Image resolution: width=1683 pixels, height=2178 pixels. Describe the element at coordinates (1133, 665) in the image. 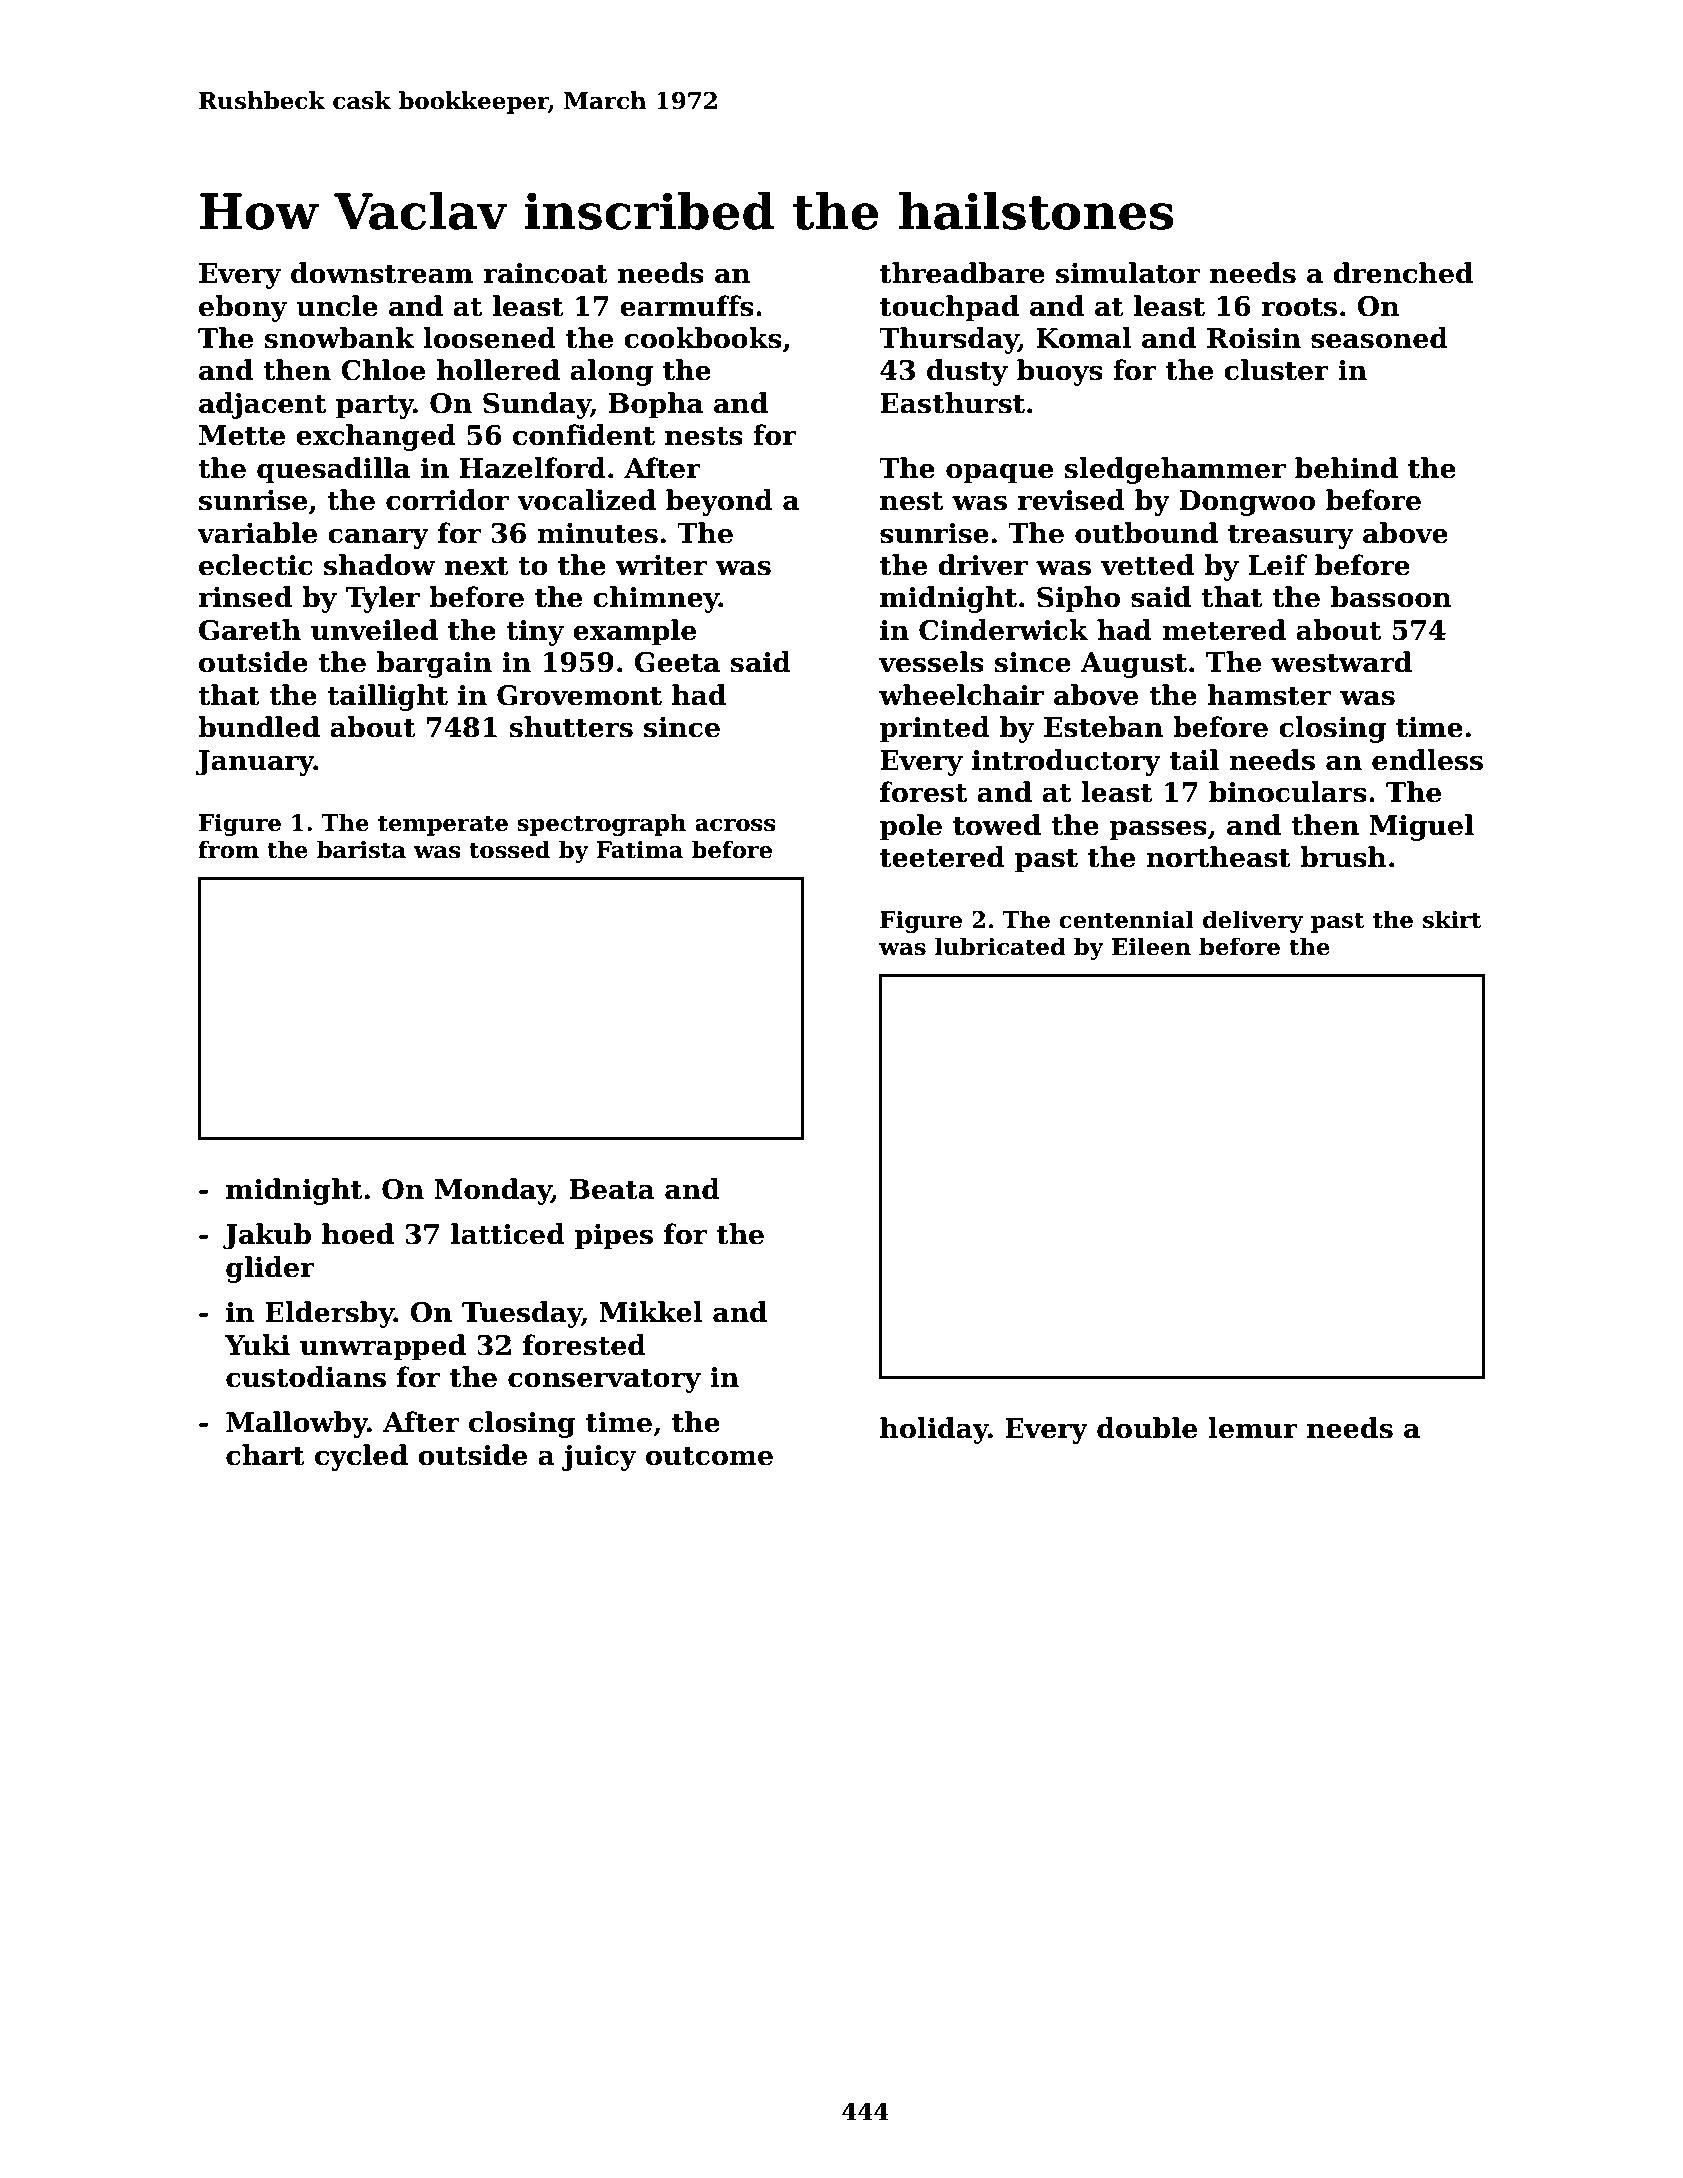

I see `August` at that location.
